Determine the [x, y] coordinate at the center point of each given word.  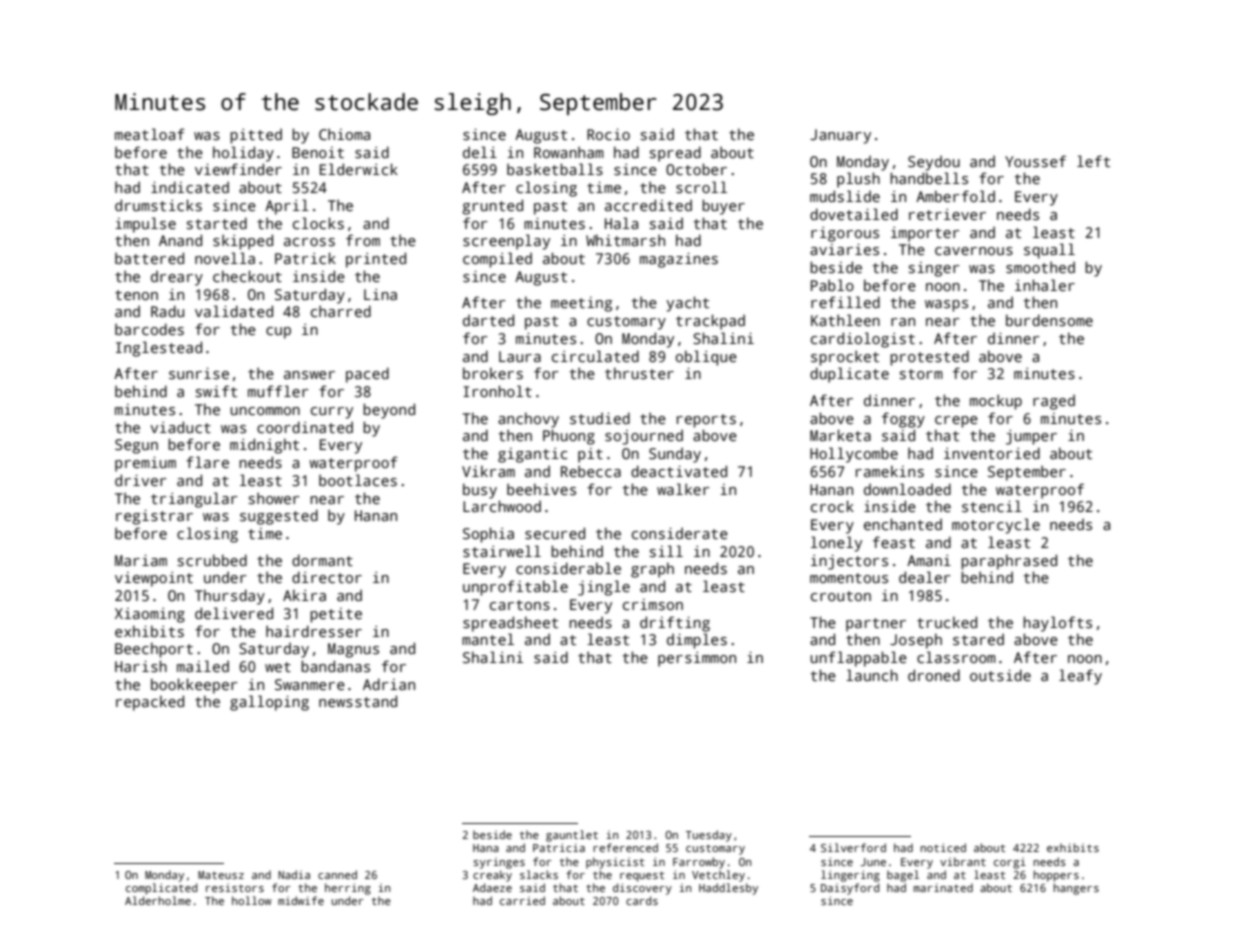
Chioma [344, 134]
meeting [581, 304]
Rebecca [591, 471]
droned [934, 675]
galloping [269, 703]
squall [1049, 251]
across [309, 242]
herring [348, 889]
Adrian [389, 684]
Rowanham [569, 152]
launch [872, 675]
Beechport [154, 650]
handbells [929, 178]
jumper [1031, 437]
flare [207, 462]
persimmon [697, 659]
